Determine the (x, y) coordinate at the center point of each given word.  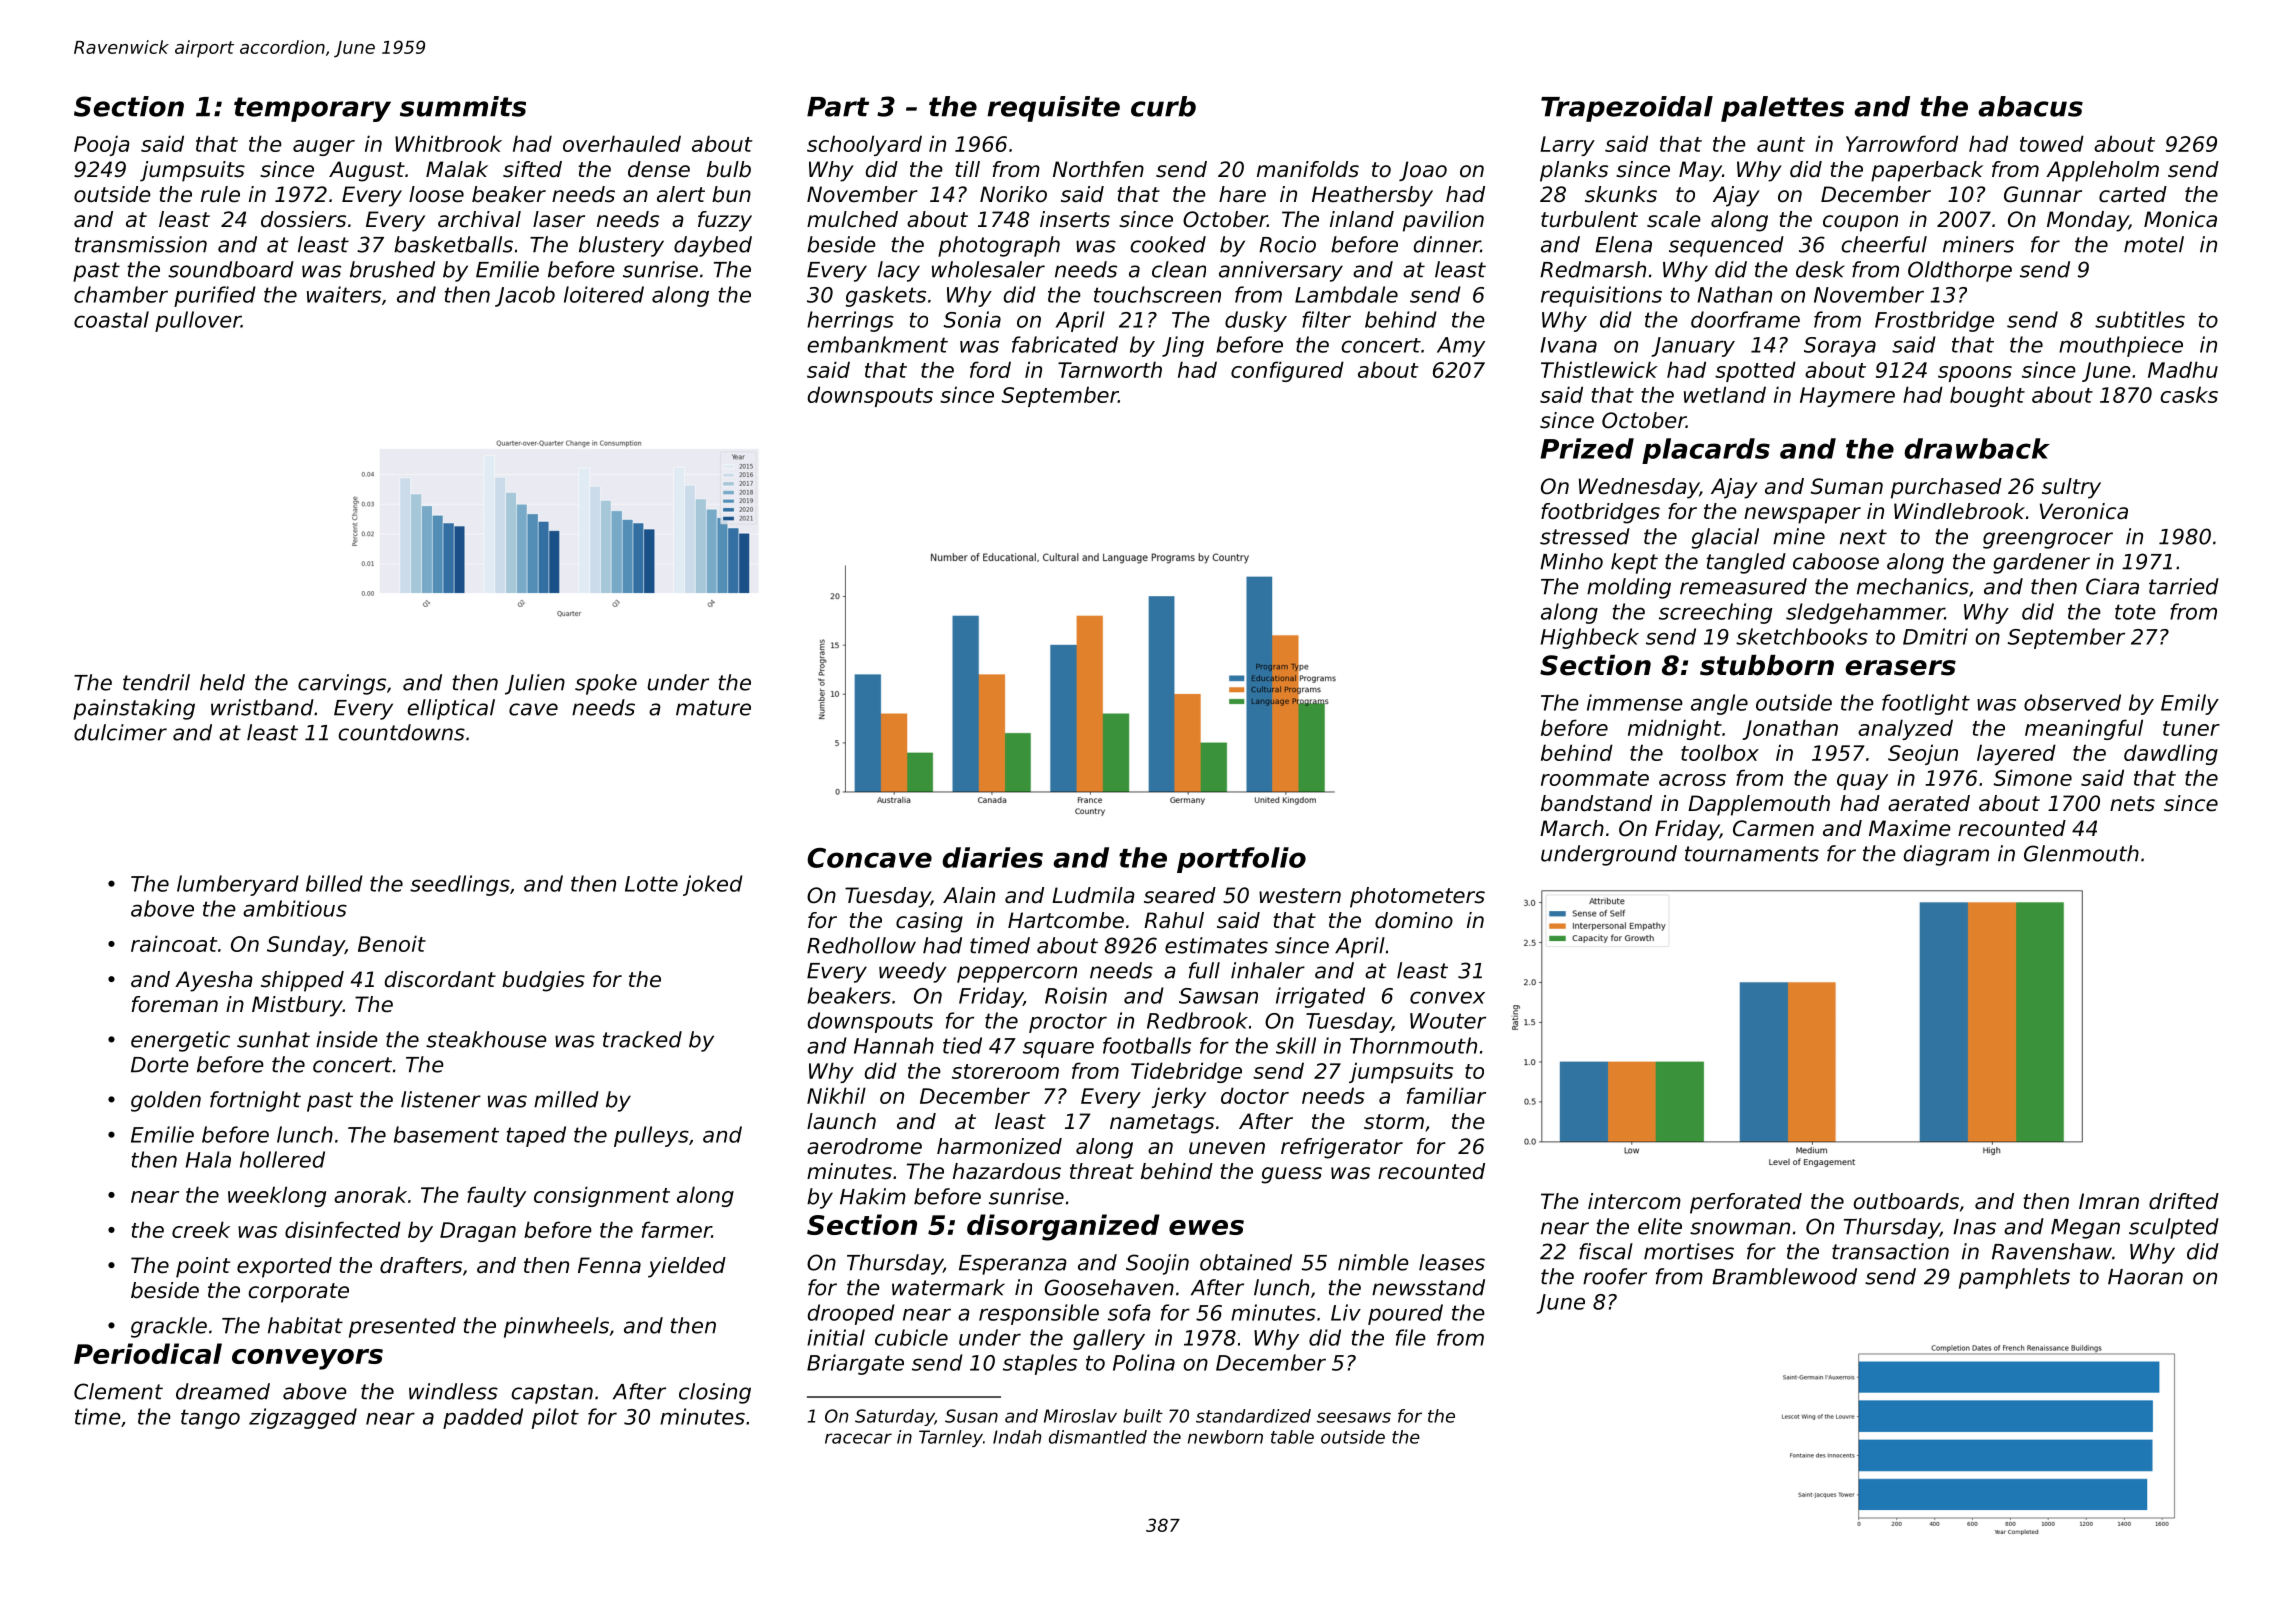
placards (1706, 451)
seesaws (1354, 1417)
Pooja (102, 145)
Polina (1144, 1362)
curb (1163, 106)
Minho (1571, 561)
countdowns (401, 732)
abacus (2030, 106)
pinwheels (556, 1327)
